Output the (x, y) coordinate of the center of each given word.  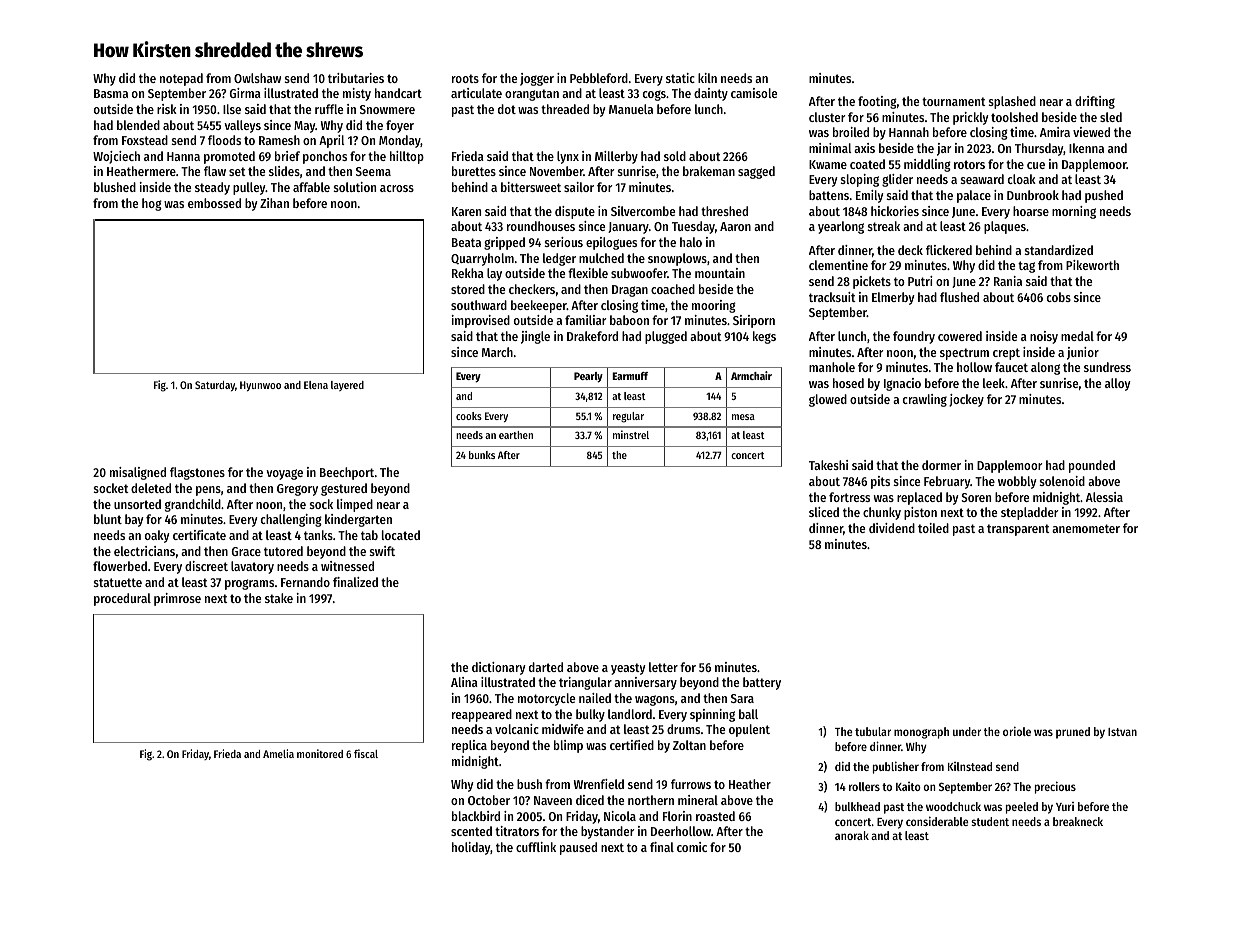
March (497, 352)
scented (471, 831)
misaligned (138, 473)
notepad (181, 79)
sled (1111, 117)
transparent (1018, 530)
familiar (585, 320)
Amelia (278, 753)
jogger (537, 79)
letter (663, 667)
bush (529, 784)
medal (1077, 336)
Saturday (215, 386)
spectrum (964, 354)
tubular (873, 731)
